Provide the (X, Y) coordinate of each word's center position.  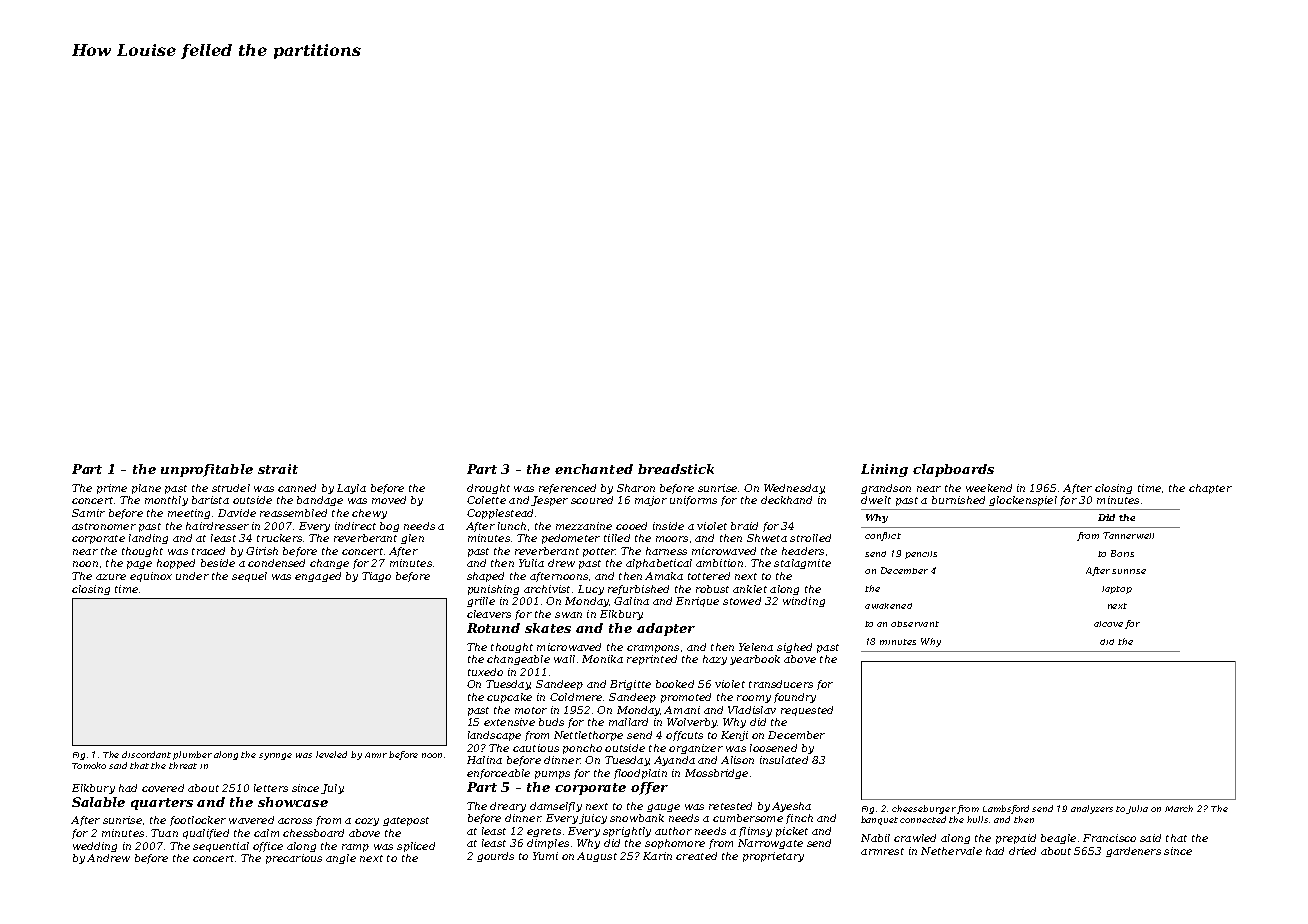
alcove (1108, 624)
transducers (781, 684)
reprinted (652, 660)
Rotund (493, 628)
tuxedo (485, 672)
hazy (715, 660)
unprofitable (207, 470)
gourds (495, 857)
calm (266, 833)
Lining (884, 470)
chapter (1210, 489)
